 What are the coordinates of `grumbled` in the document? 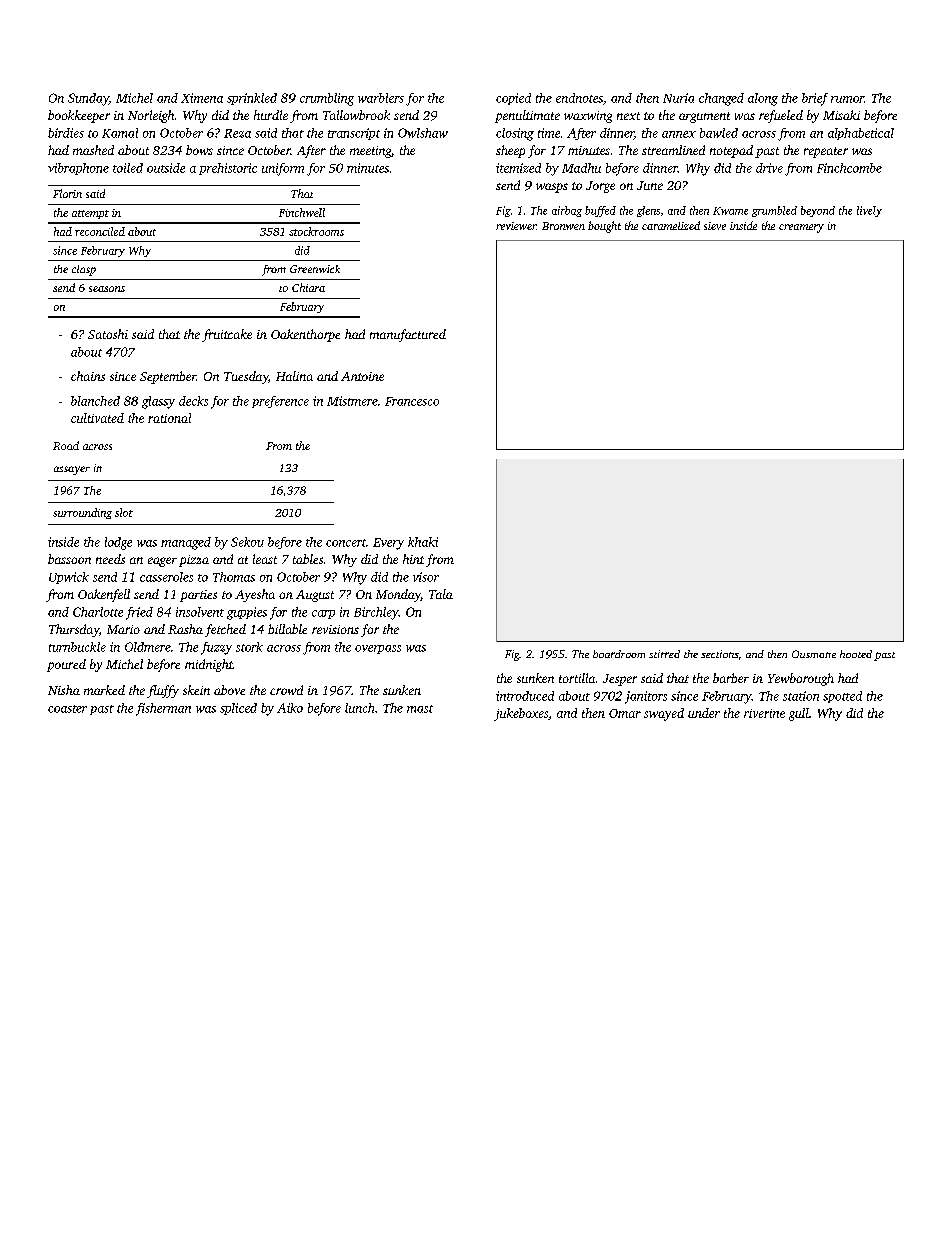 It's located at (774, 211).
